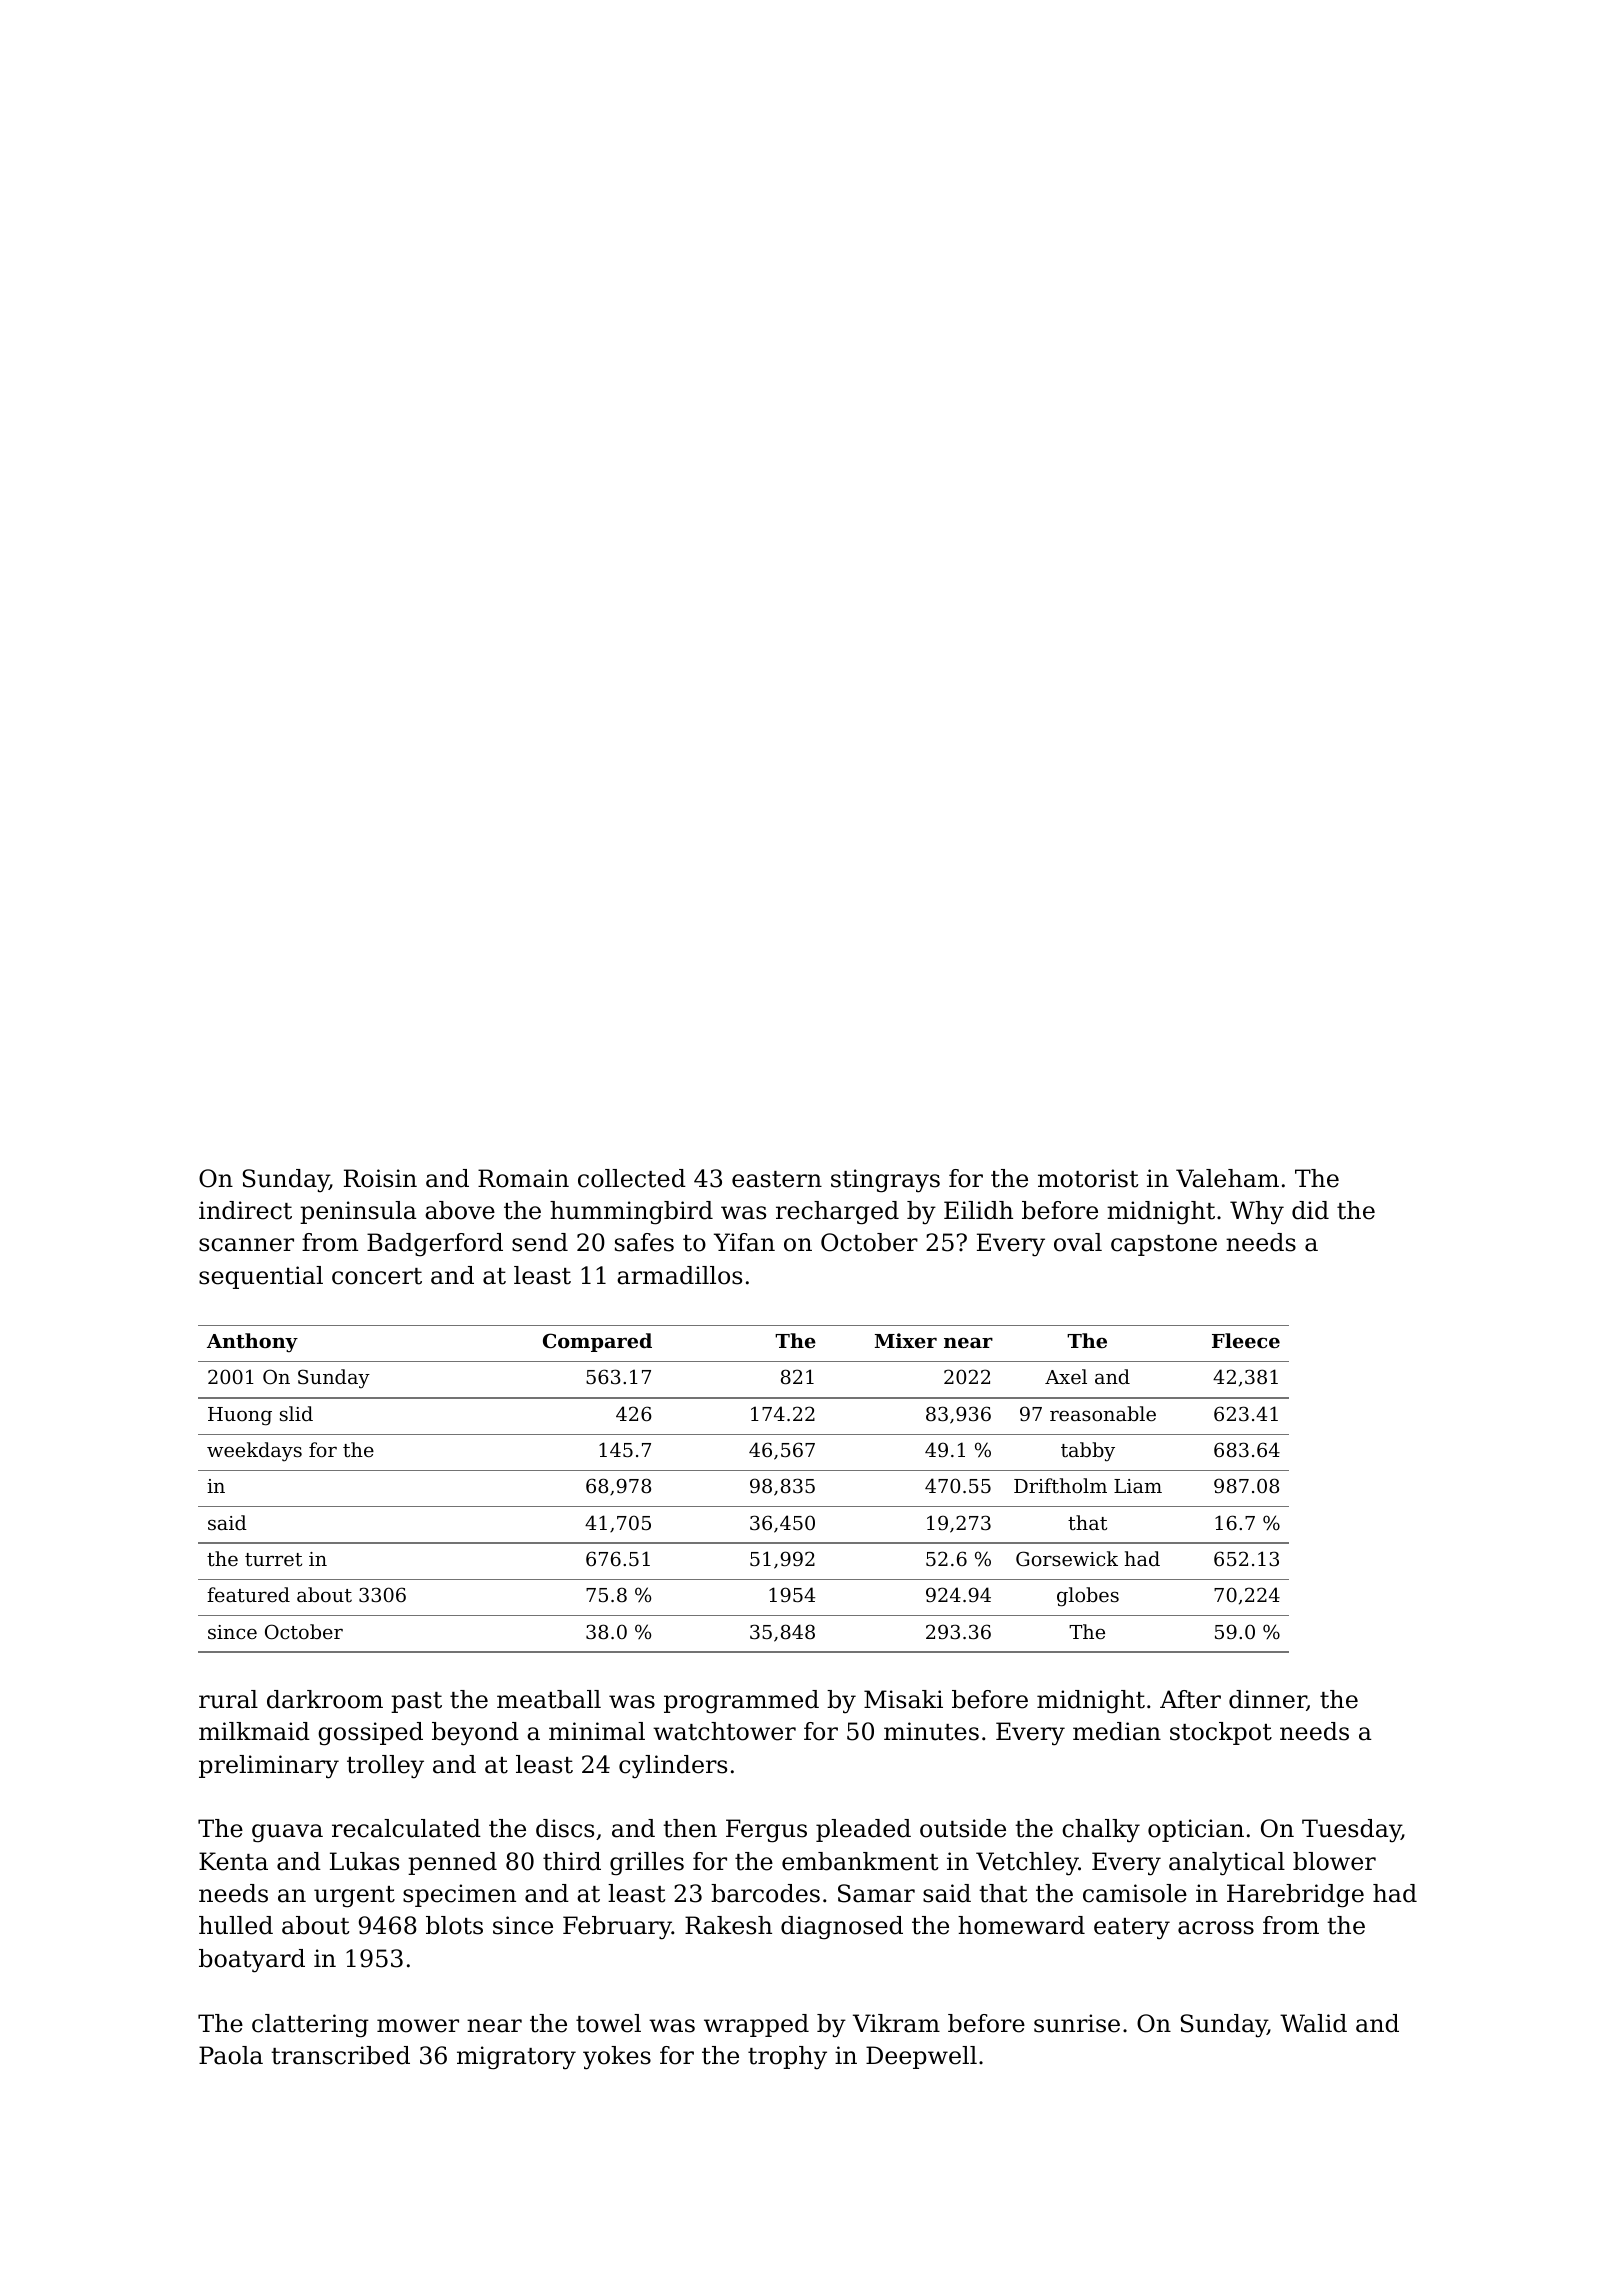  What do you see at coordinates (631, 1213) in the screenshot?
I see `hummingbird` at bounding box center [631, 1213].
